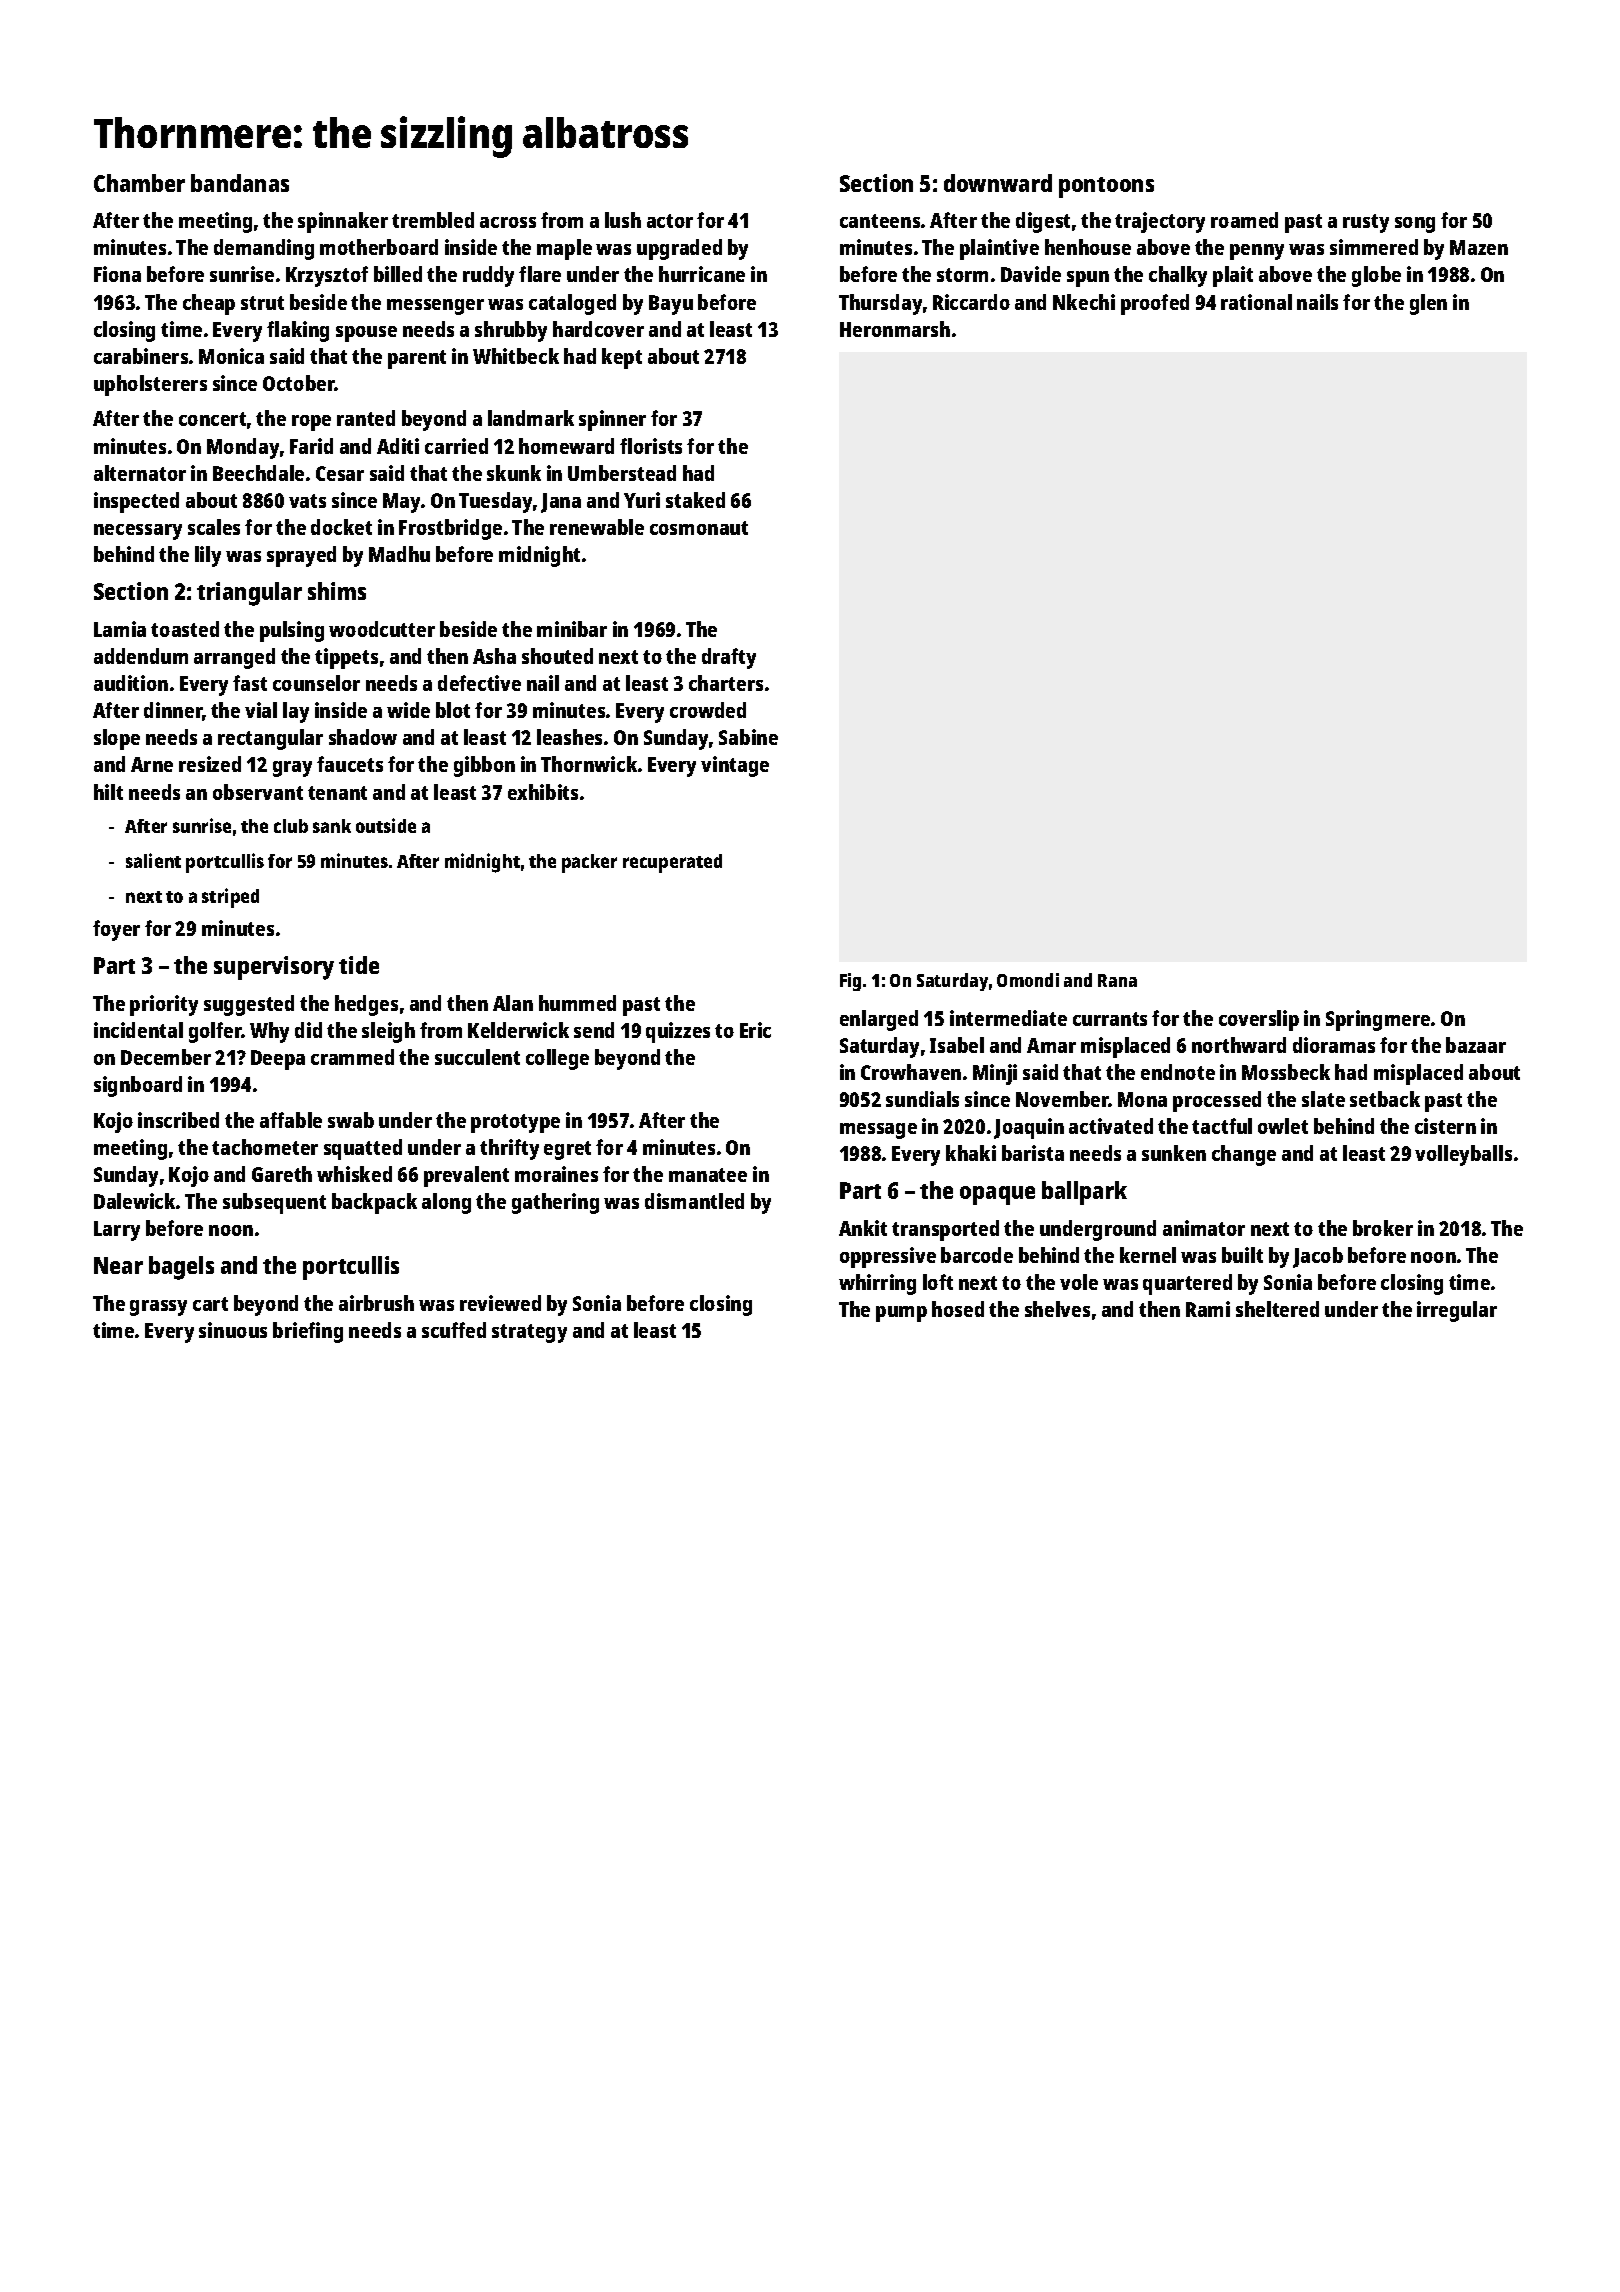 This screenshot has width=1620, height=2292. Describe the element at coordinates (233, 1330) in the screenshot. I see `sinuous` at that location.
